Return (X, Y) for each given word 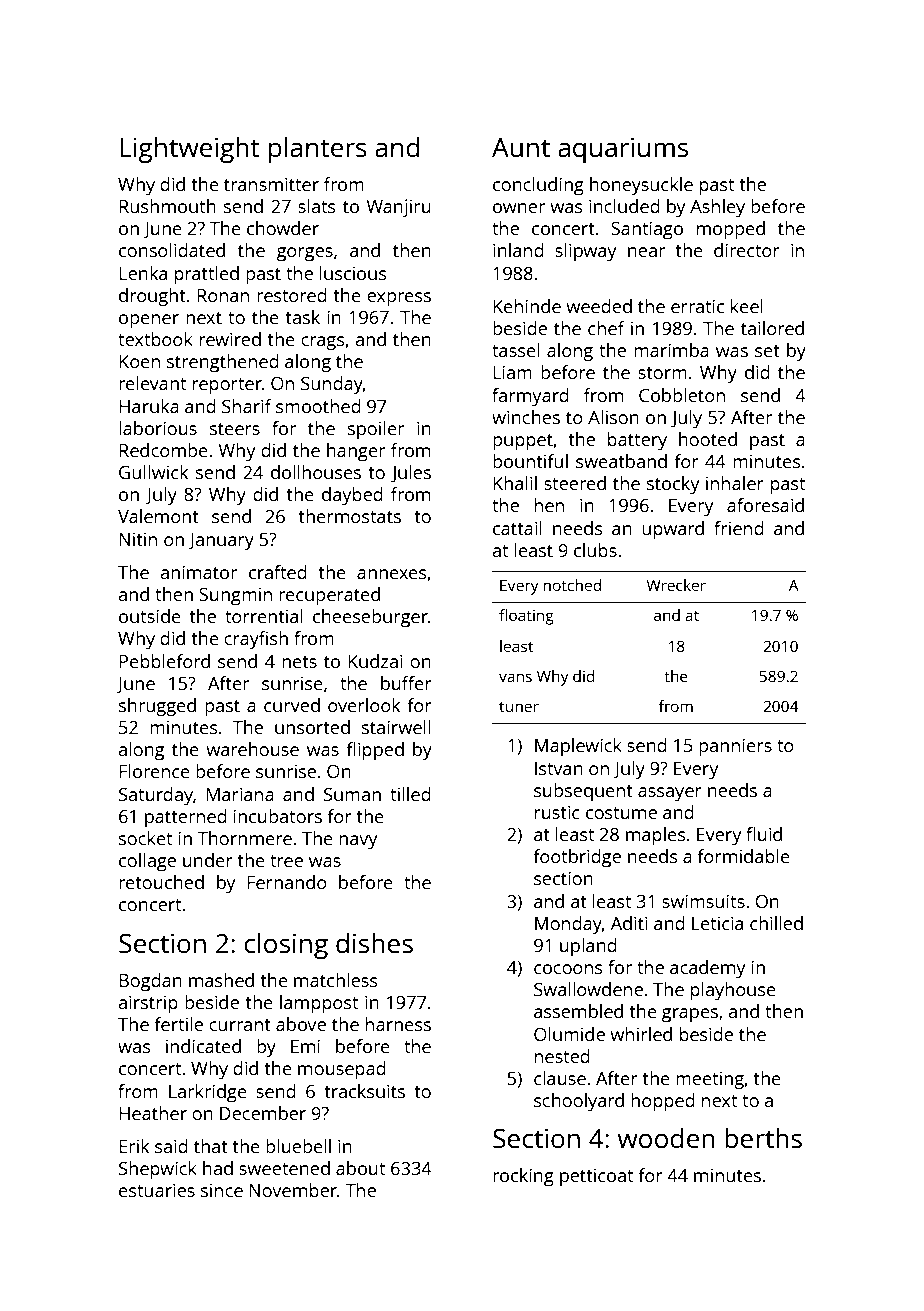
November (293, 1190)
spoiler (376, 430)
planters (318, 150)
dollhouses (316, 472)
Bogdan (150, 982)
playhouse (733, 991)
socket (145, 838)
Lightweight (189, 150)
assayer (670, 794)
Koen (139, 361)
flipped (375, 751)
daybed (352, 496)
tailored (772, 328)
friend (739, 528)
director (747, 250)
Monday (568, 925)
